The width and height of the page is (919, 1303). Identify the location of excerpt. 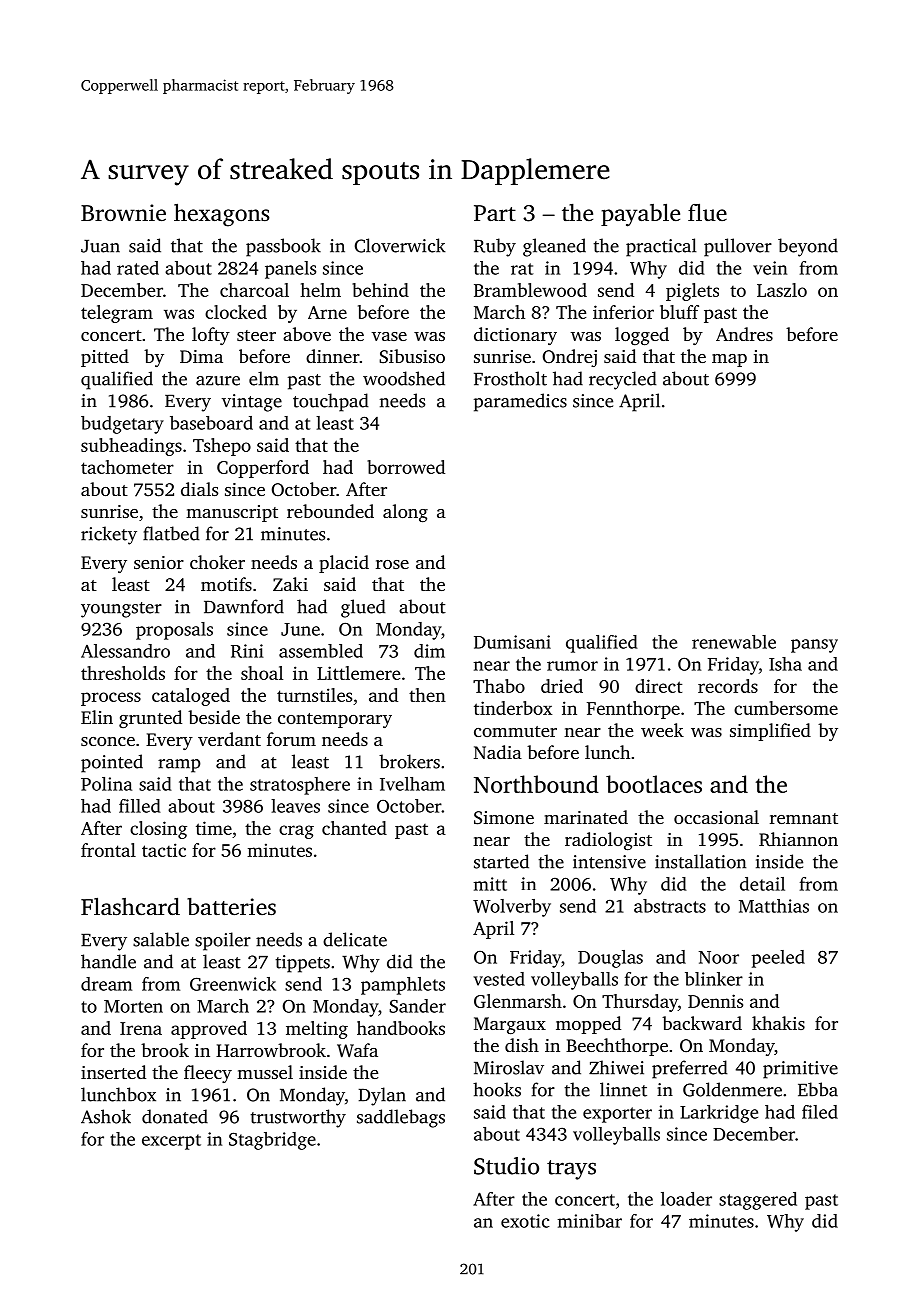
(171, 1142).
